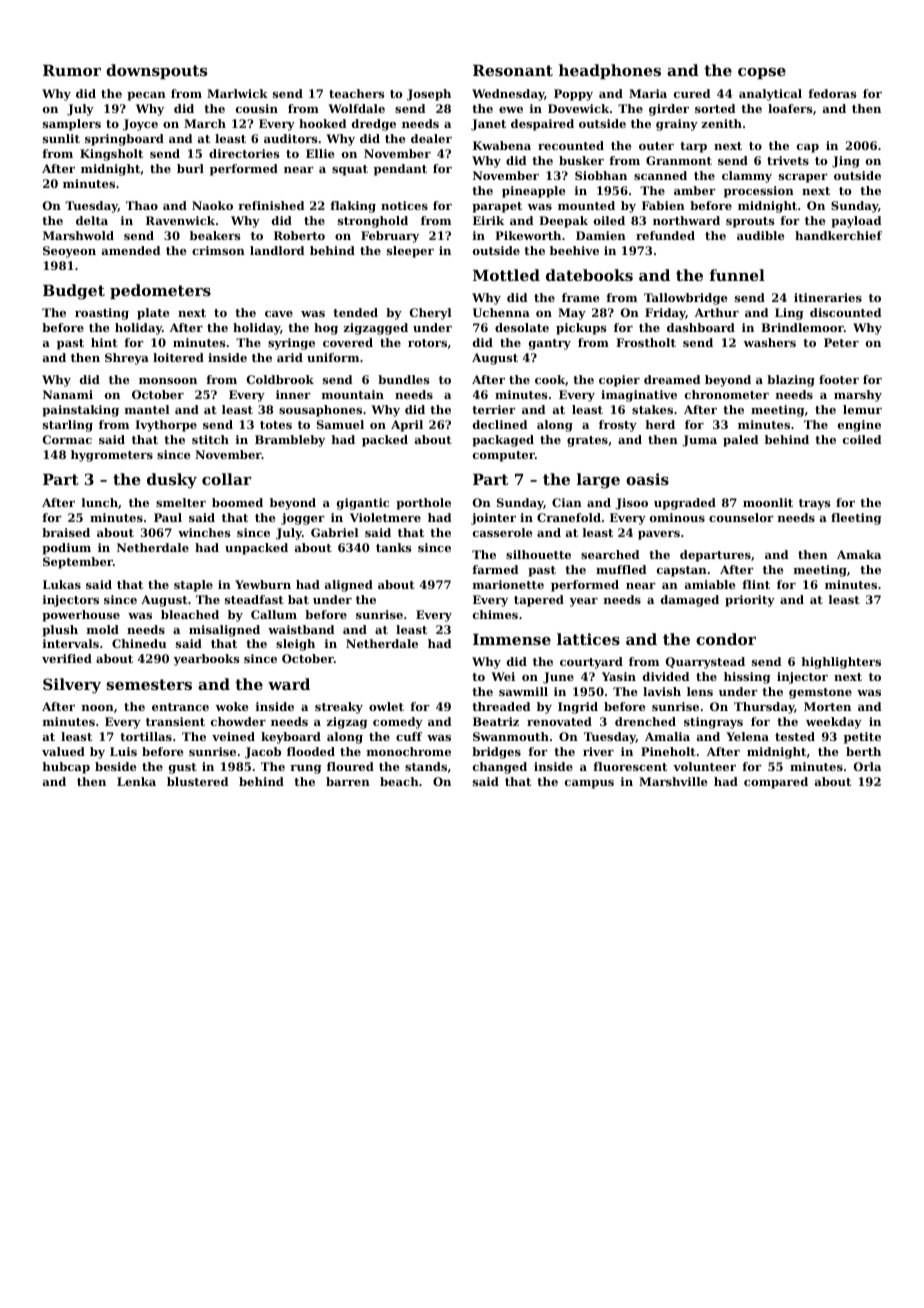  I want to click on trays, so click(815, 504).
